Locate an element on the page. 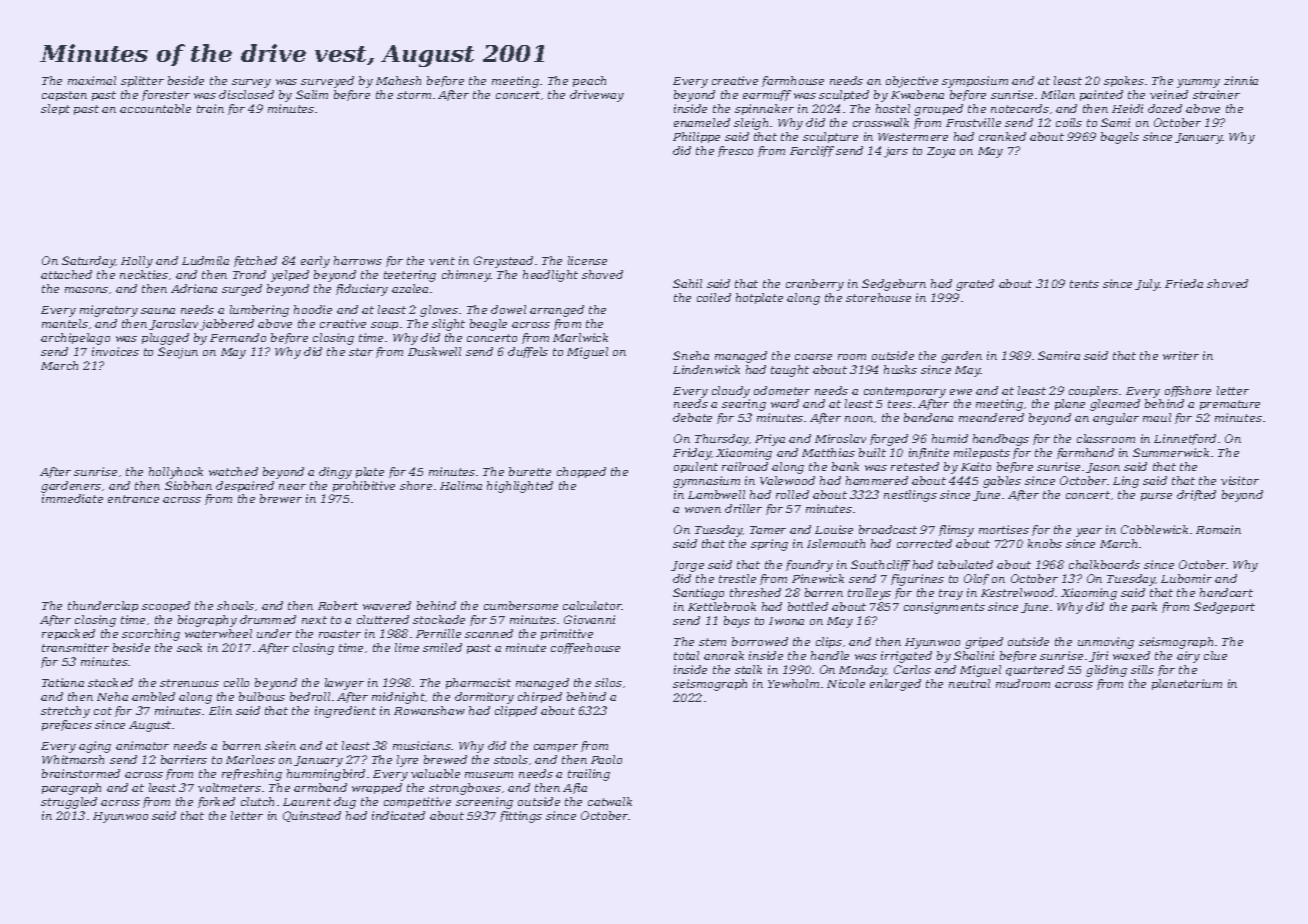 The width and height of the page is (1308, 924). masons is located at coordinates (86, 290).
